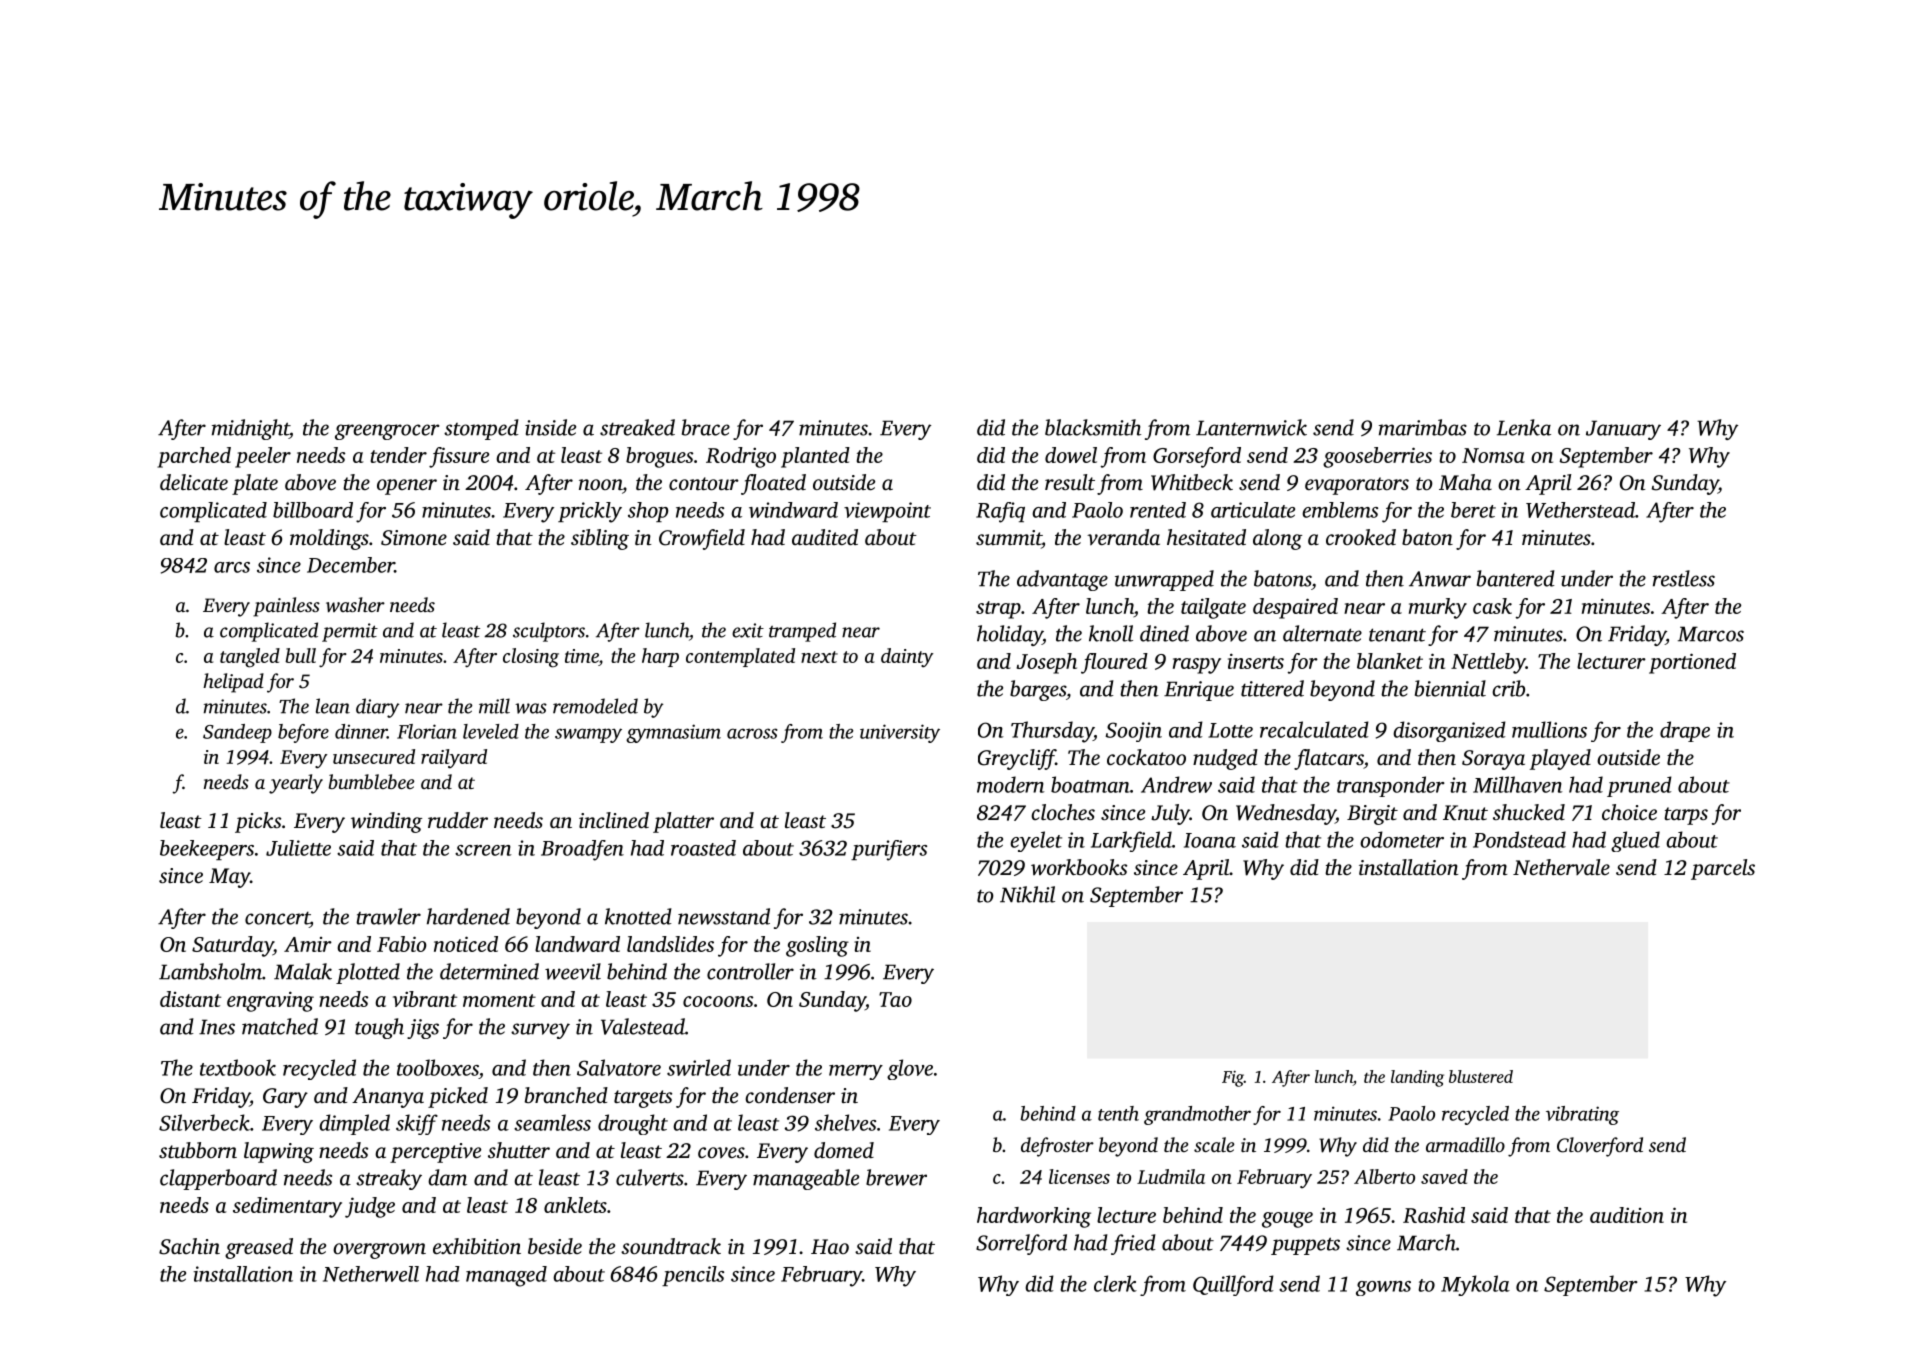 Image resolution: width=1918 pixels, height=1356 pixels. I want to click on Tao, so click(895, 999).
